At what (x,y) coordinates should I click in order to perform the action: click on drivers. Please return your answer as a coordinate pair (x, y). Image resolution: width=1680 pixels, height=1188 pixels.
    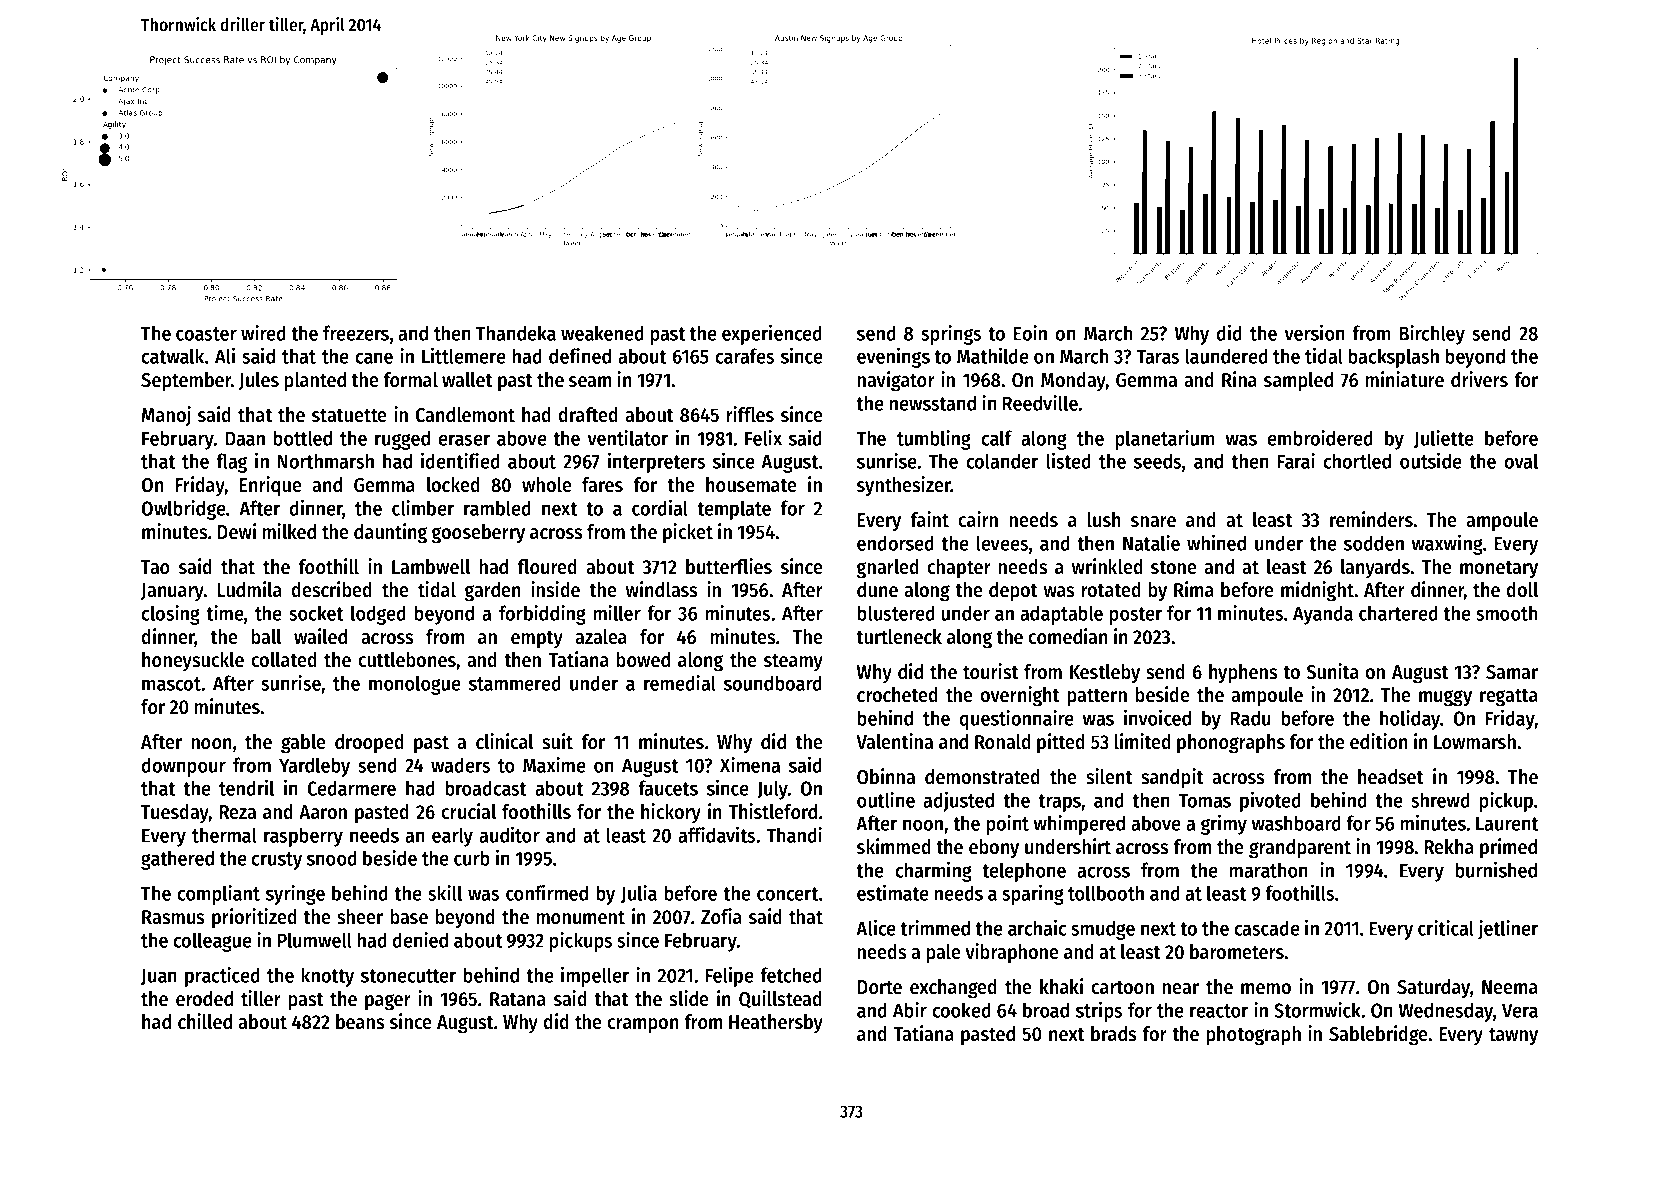
    Looking at the image, I should click on (1479, 379).
